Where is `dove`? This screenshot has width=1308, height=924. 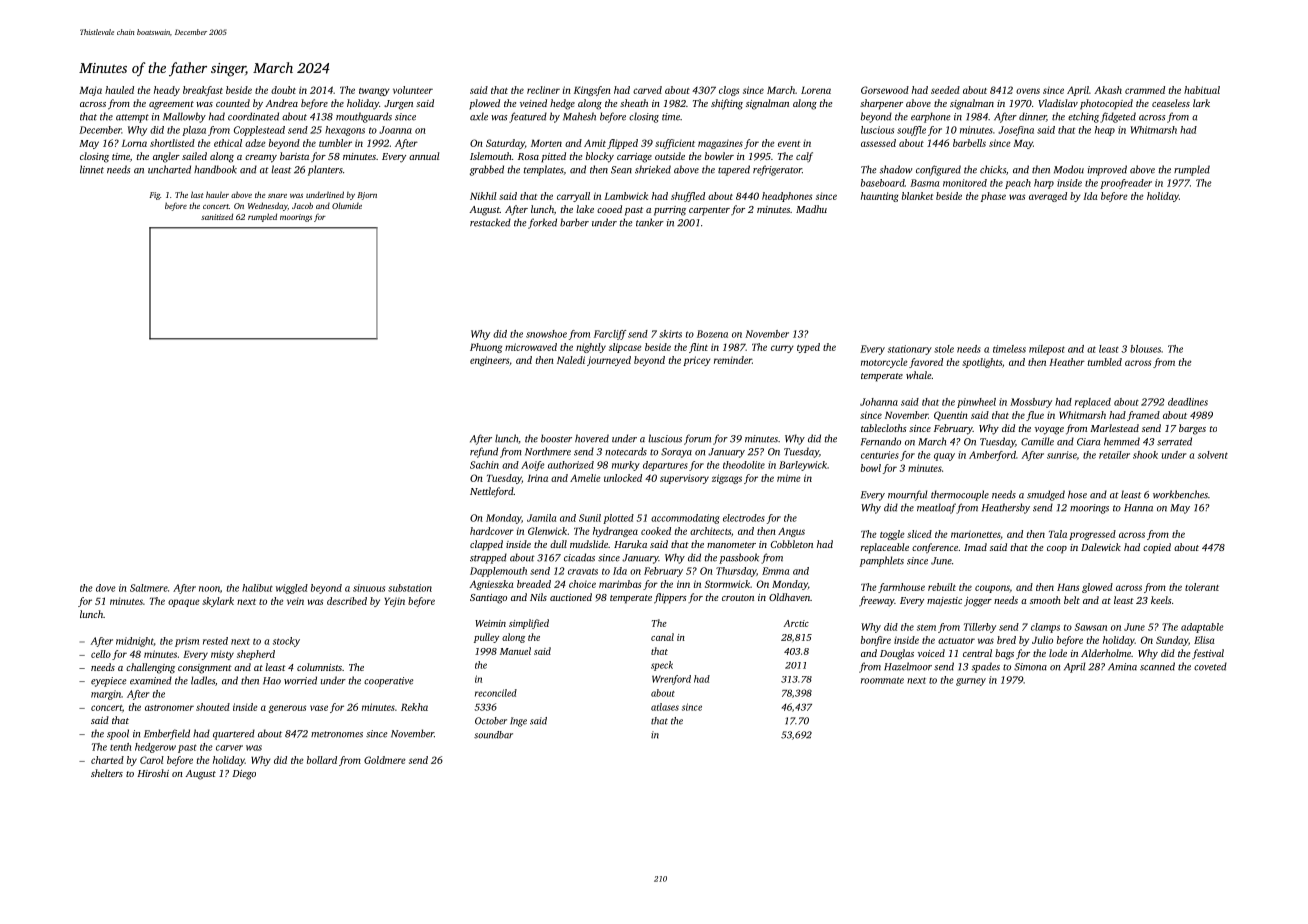 dove is located at coordinates (106, 588).
